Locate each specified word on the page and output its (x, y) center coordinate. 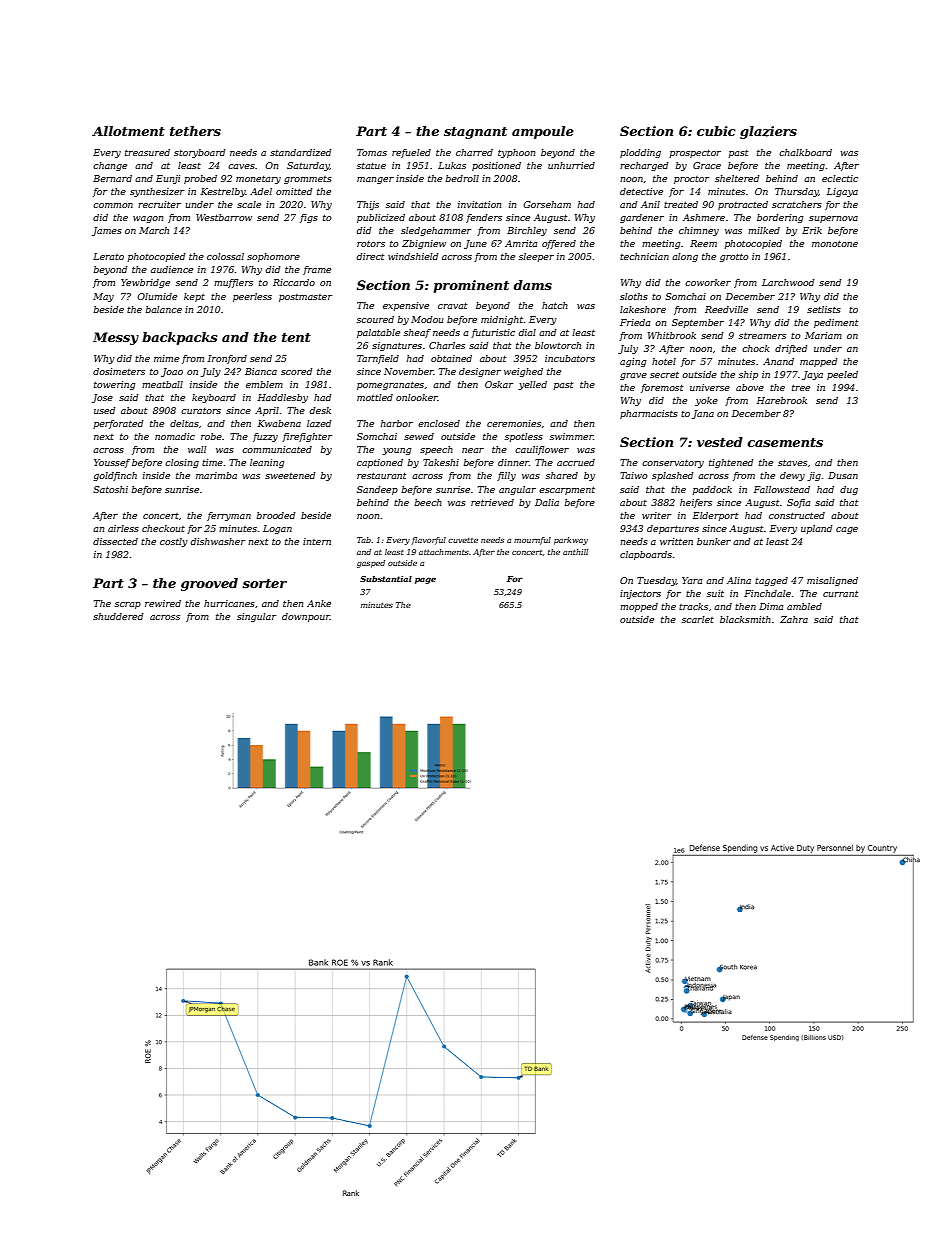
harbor (397, 423)
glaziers (768, 132)
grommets (308, 180)
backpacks (179, 338)
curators (201, 410)
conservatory (673, 463)
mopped (639, 607)
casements (785, 442)
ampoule (543, 132)
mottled (375, 397)
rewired (163, 603)
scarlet (698, 619)
